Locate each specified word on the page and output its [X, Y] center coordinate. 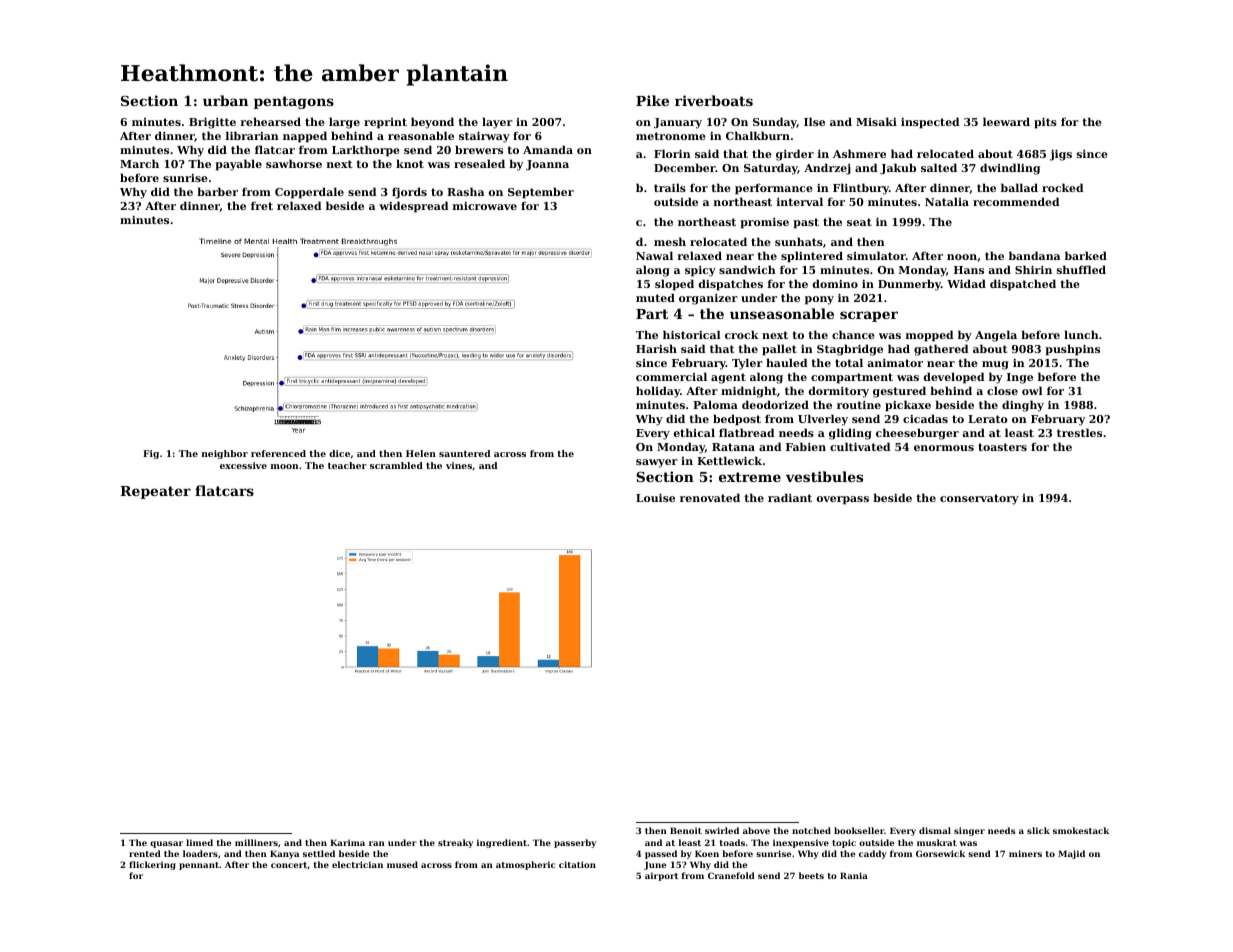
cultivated [860, 446]
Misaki [876, 121]
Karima [347, 842]
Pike [652, 100]
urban [225, 100]
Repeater [155, 492]
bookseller [859, 830]
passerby [575, 843]
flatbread [746, 432]
